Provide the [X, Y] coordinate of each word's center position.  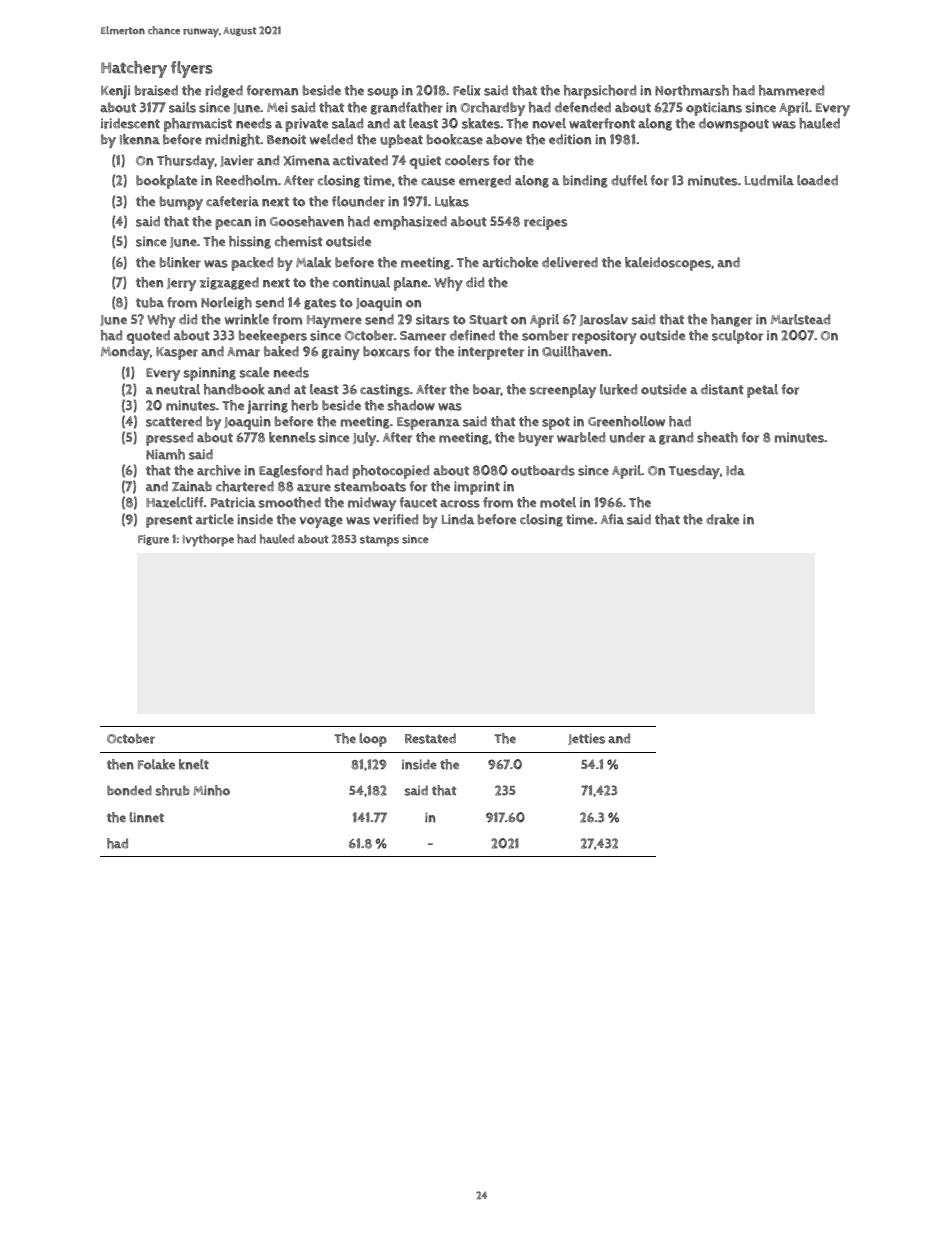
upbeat [401, 141]
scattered [174, 421]
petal [762, 391]
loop [373, 740]
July [365, 439]
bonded [129, 790]
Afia [612, 519]
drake [722, 519]
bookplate [166, 182]
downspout [734, 125]
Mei [277, 107]
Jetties [586, 739]
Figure [153, 540]
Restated [430, 738]
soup [382, 93]
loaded [817, 180]
